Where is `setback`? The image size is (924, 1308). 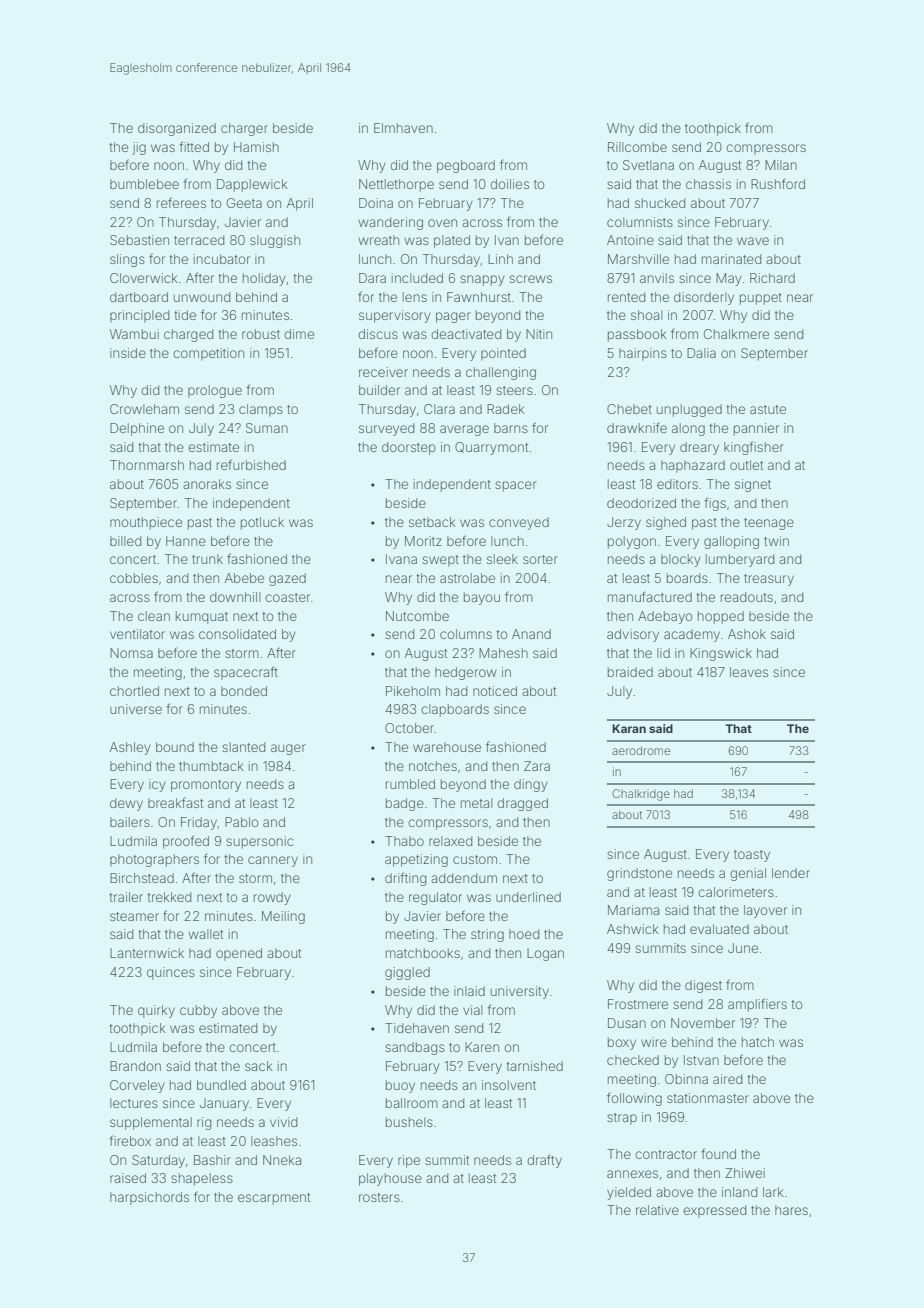 setback is located at coordinates (432, 522).
